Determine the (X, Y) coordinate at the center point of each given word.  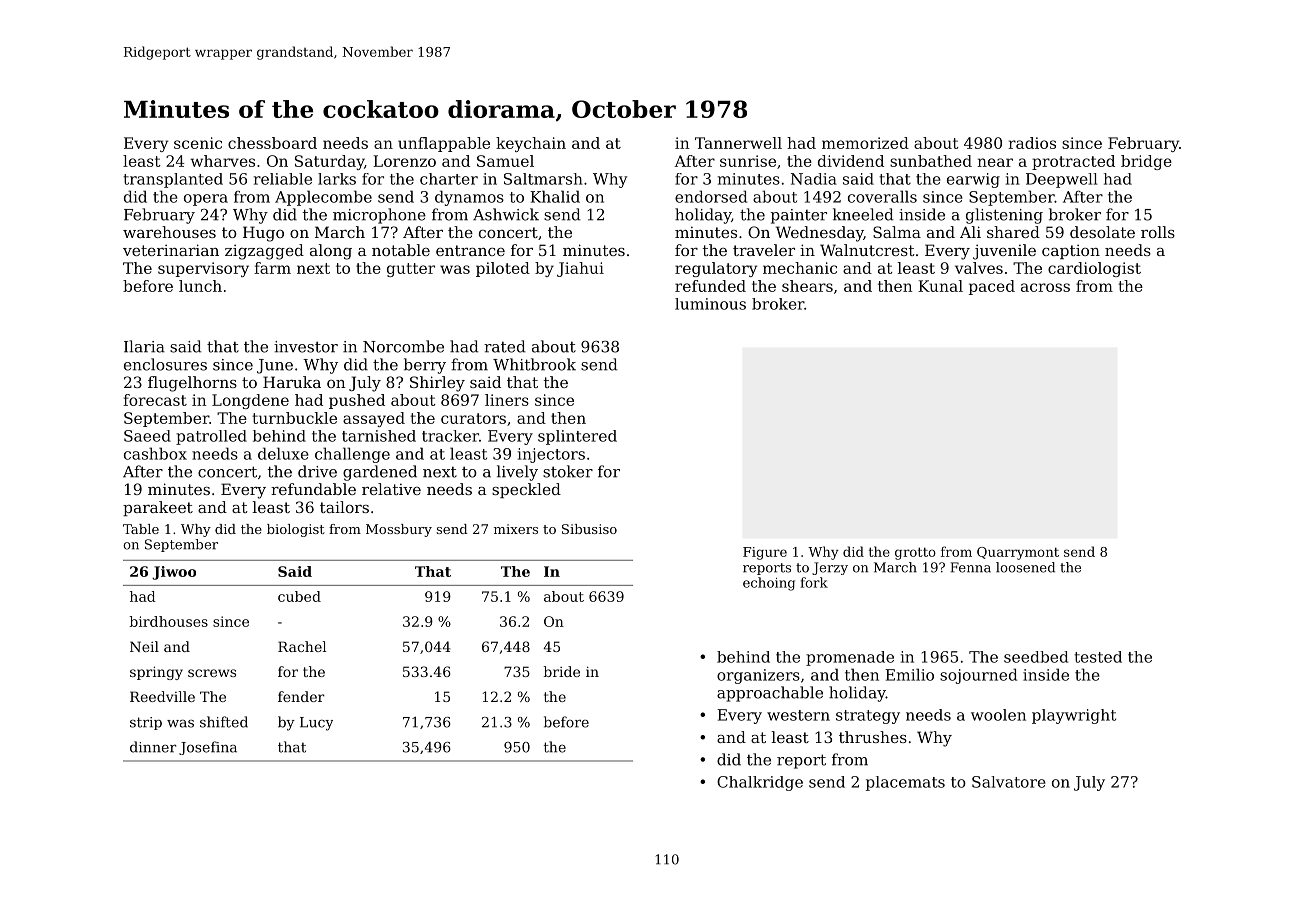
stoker (568, 471)
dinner (153, 747)
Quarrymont (1018, 553)
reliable (283, 179)
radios (1032, 143)
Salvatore (1009, 782)
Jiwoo (174, 573)
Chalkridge (760, 783)
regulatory (716, 269)
